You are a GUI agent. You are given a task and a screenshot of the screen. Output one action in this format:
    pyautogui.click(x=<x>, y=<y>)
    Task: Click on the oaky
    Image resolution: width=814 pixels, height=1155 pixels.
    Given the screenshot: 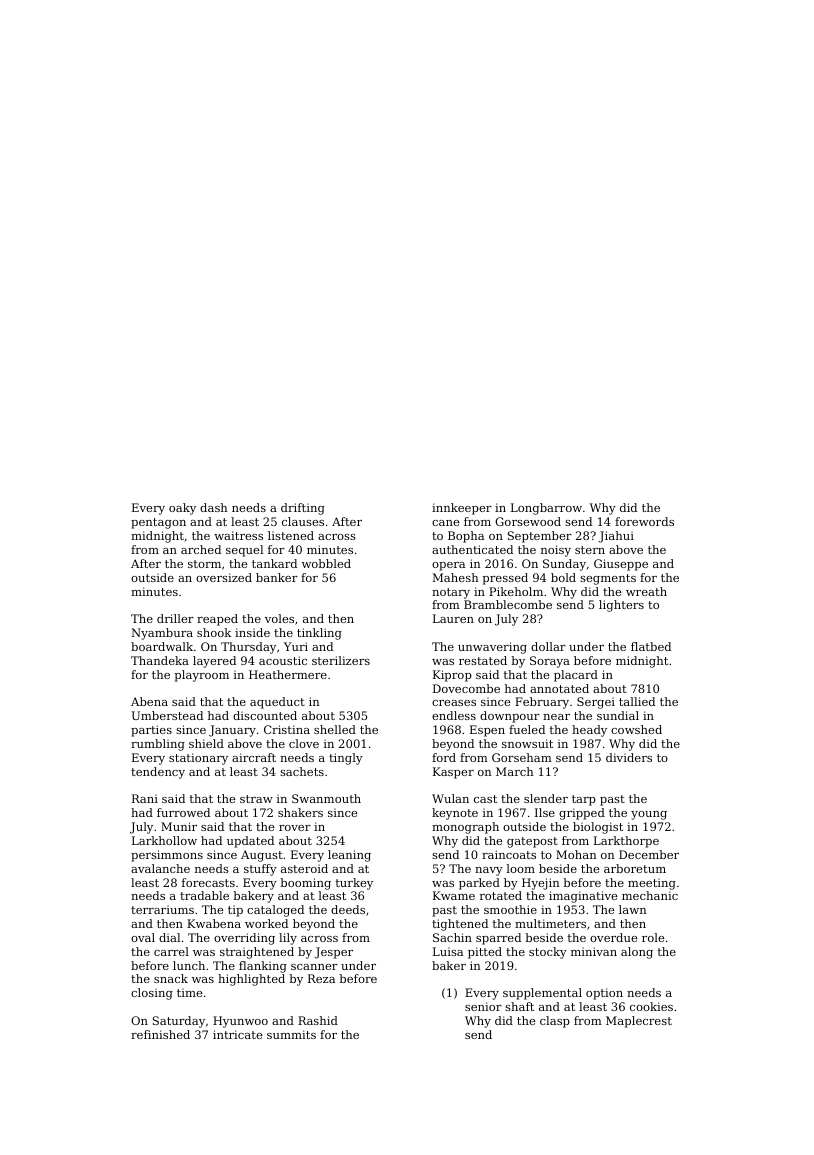 What is the action you would take?
    pyautogui.click(x=182, y=509)
